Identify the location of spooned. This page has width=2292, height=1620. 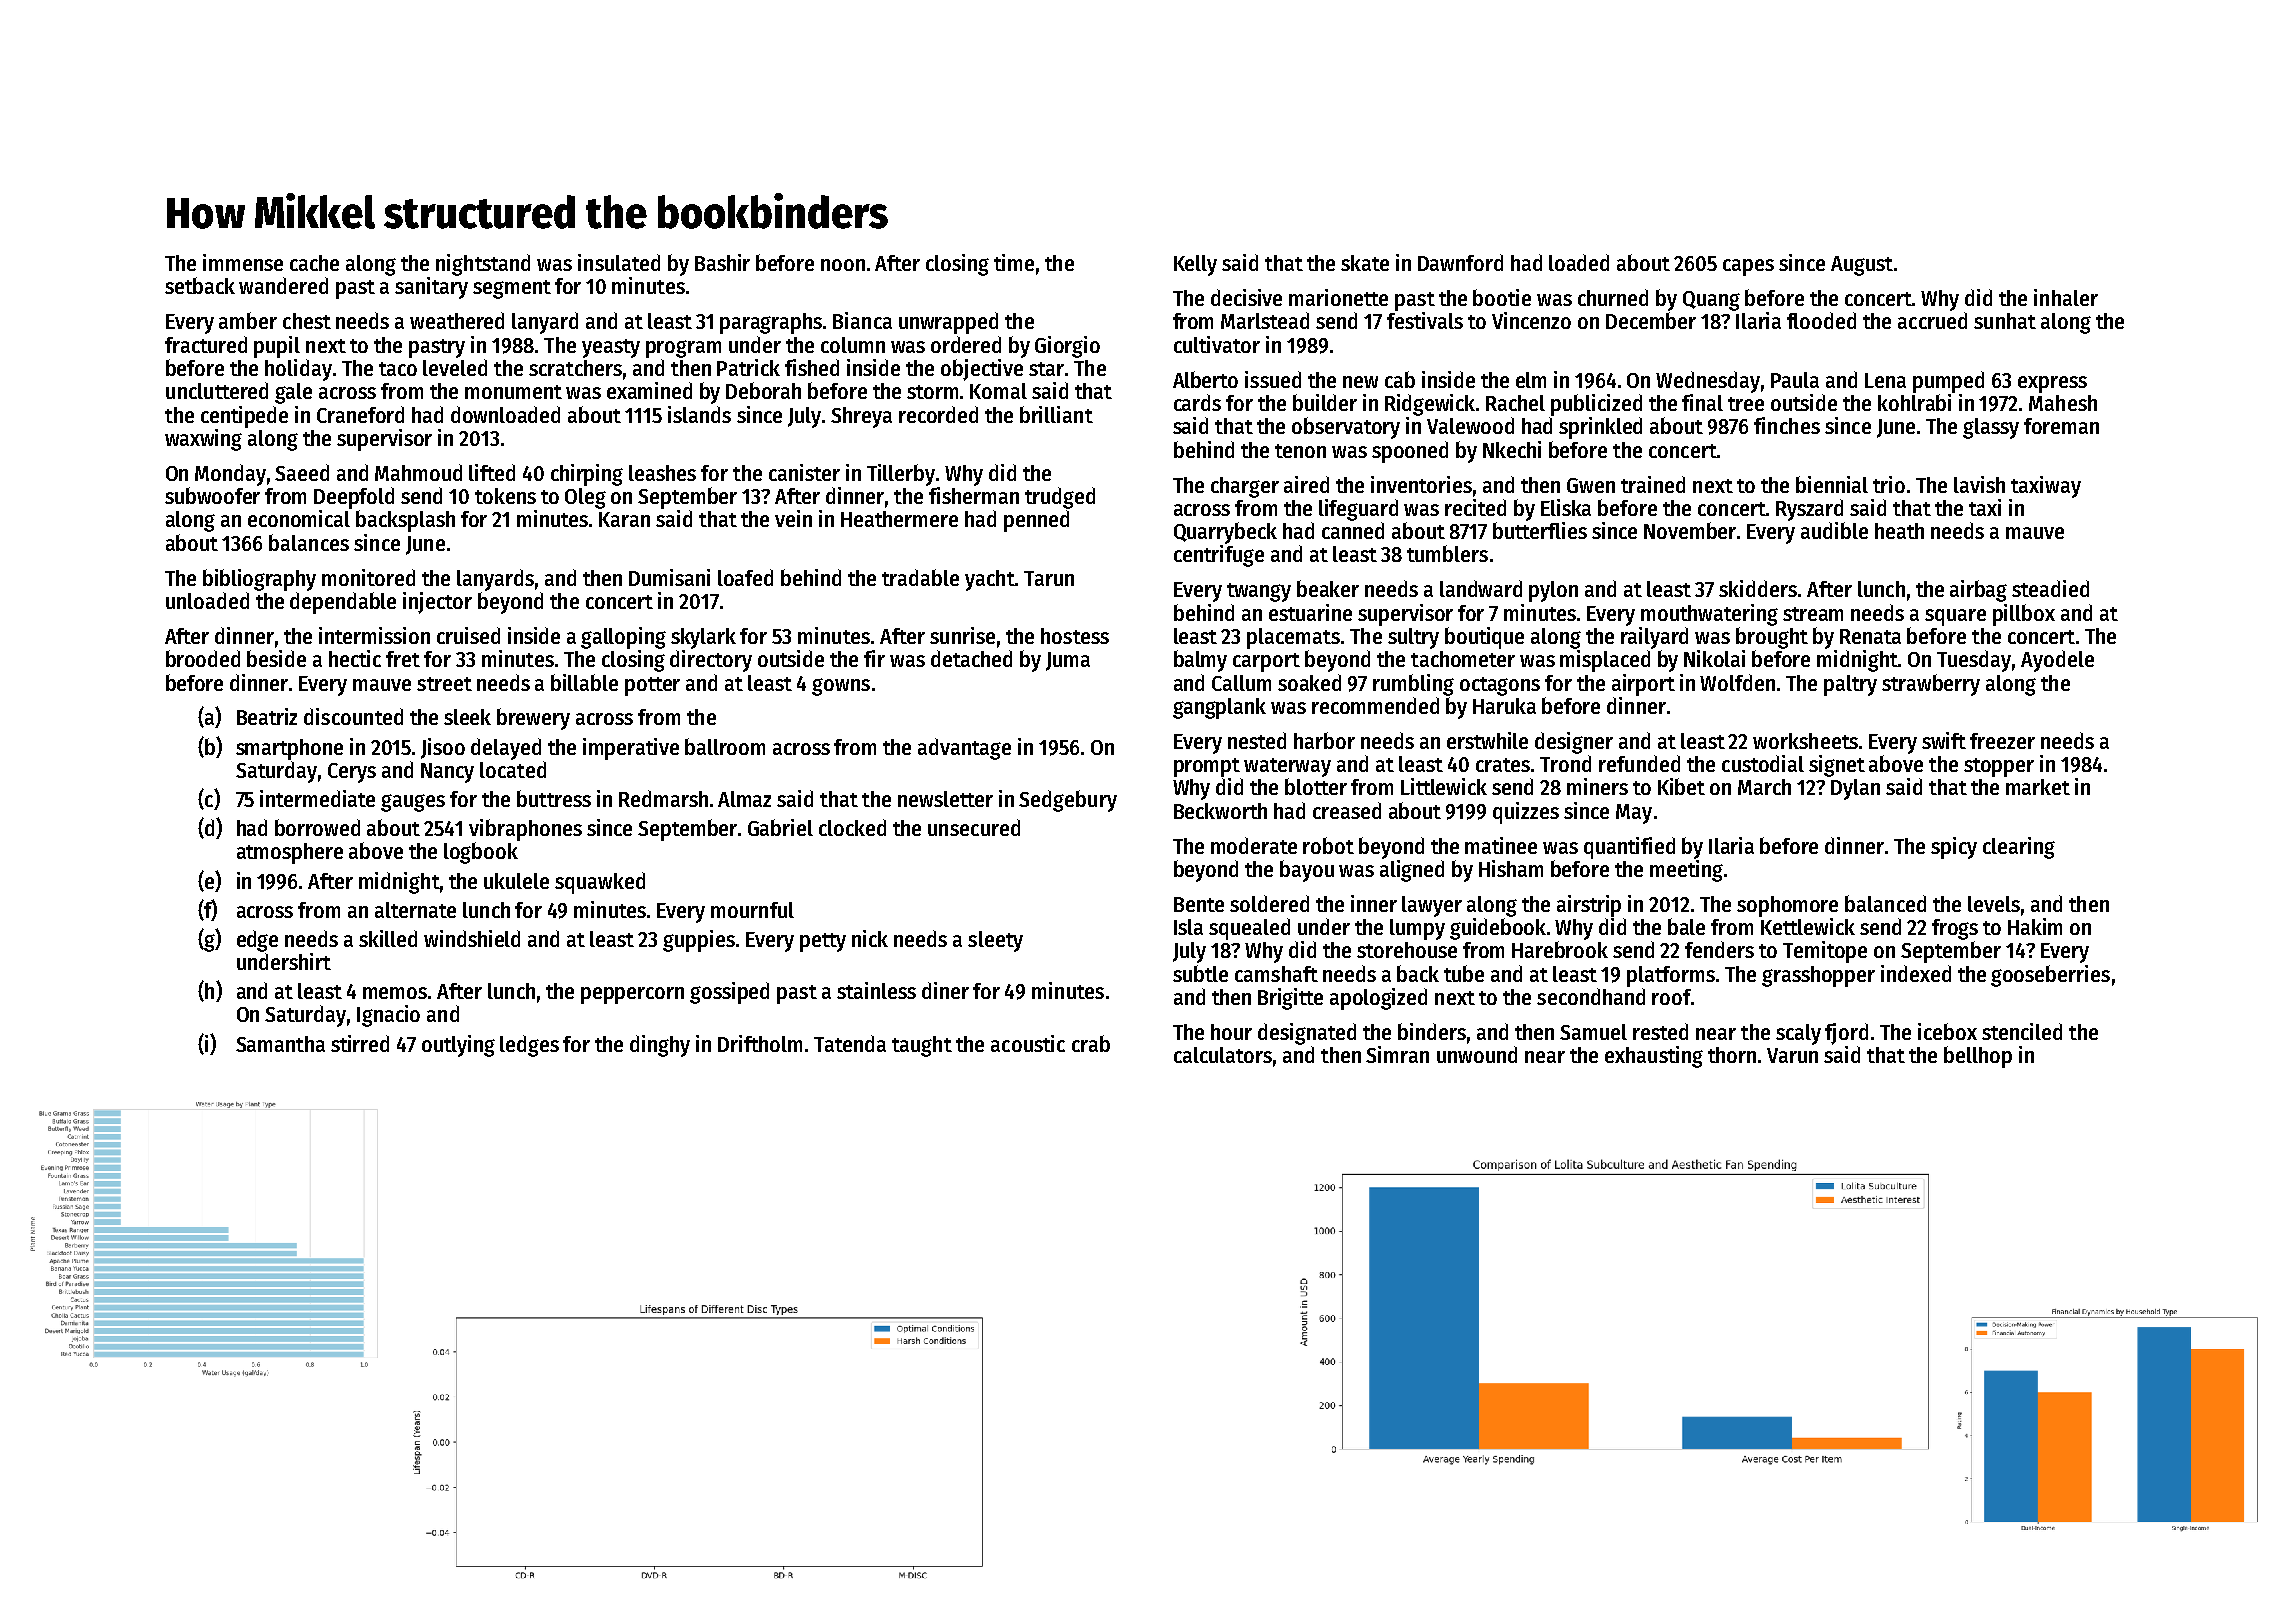
(1410, 452).
